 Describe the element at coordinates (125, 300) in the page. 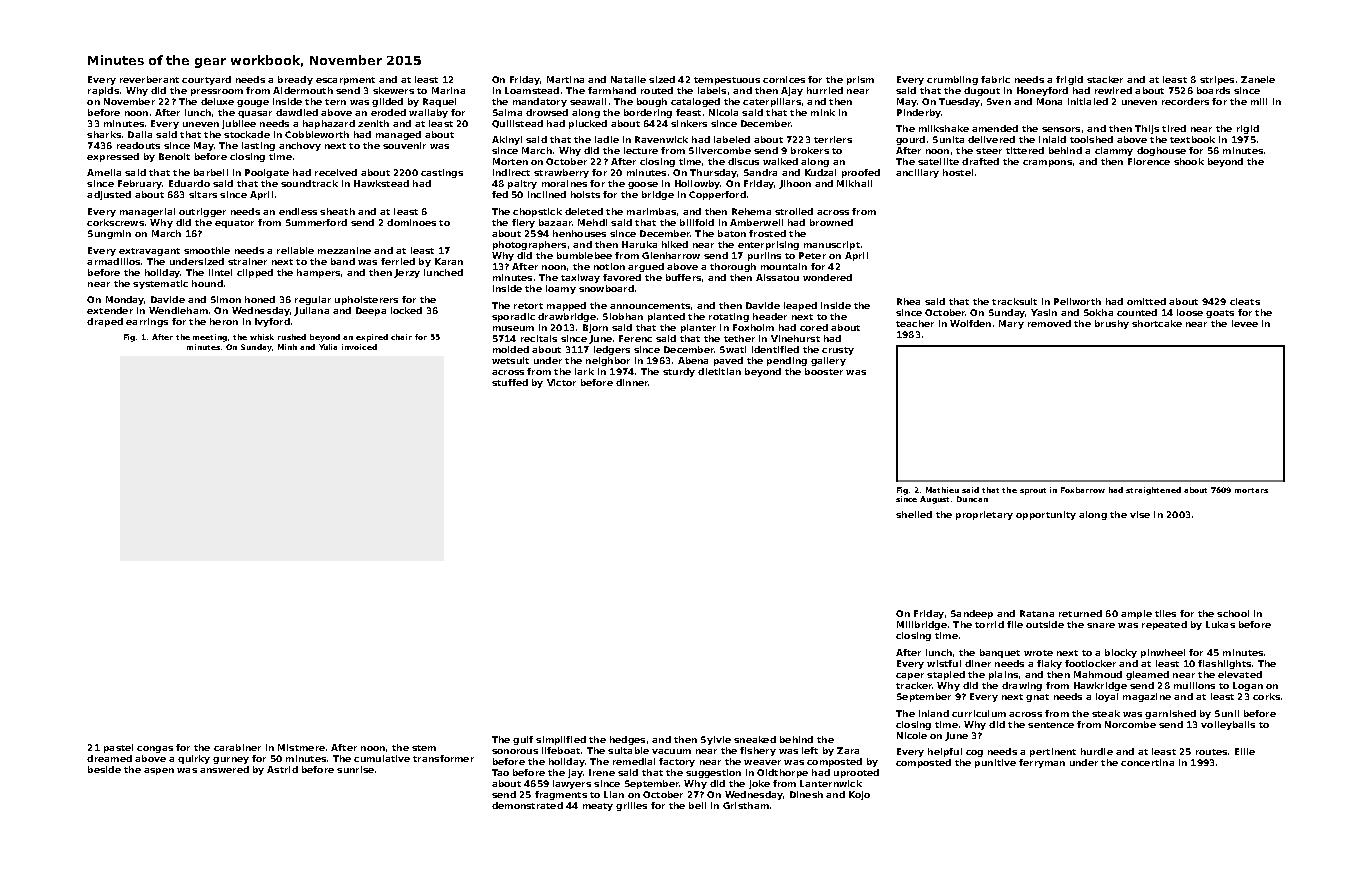

I see `Monday` at that location.
